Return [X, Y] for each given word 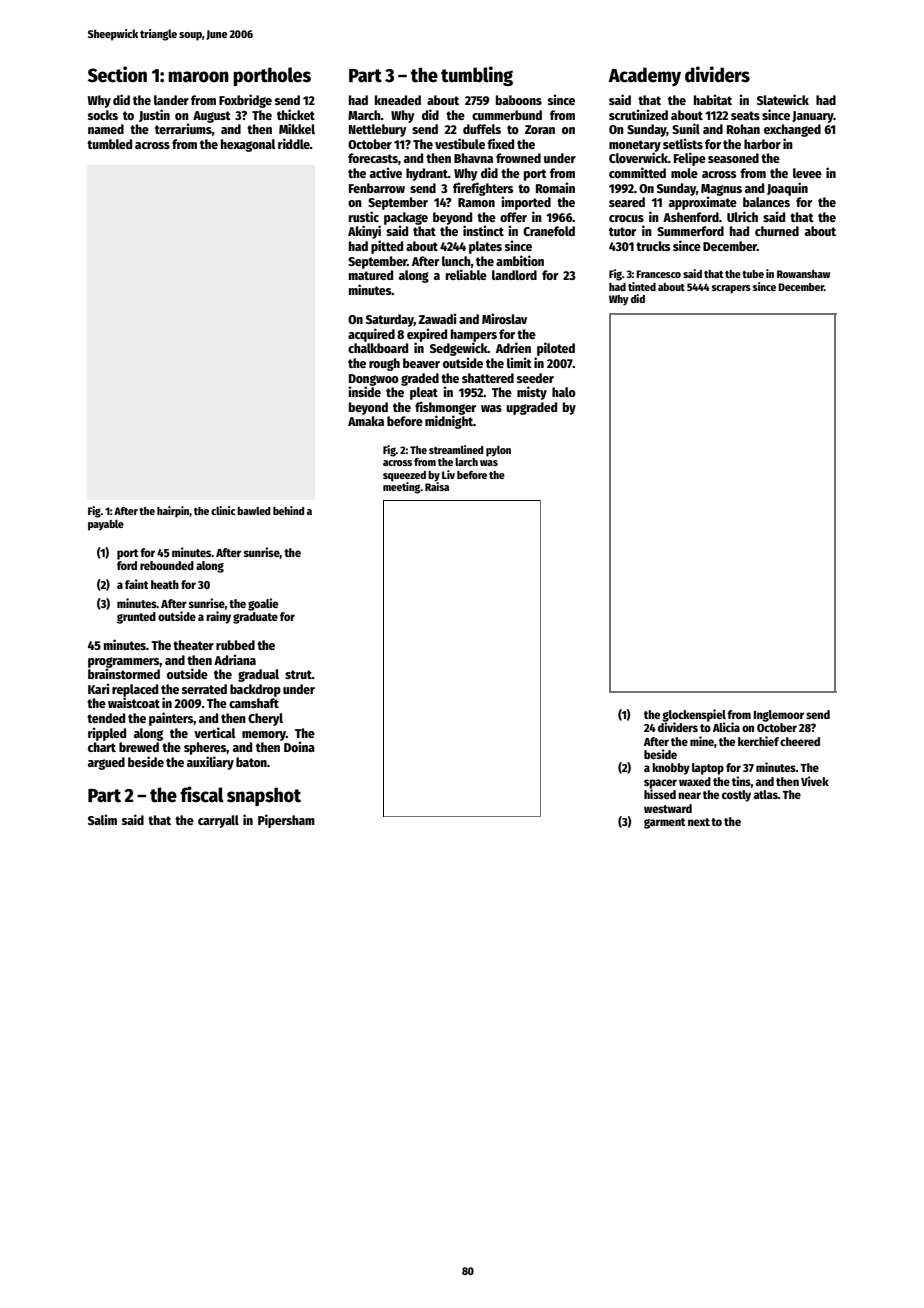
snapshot [264, 796]
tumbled [109, 144]
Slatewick [783, 99]
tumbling [477, 76]
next [699, 822]
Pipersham [286, 821]
